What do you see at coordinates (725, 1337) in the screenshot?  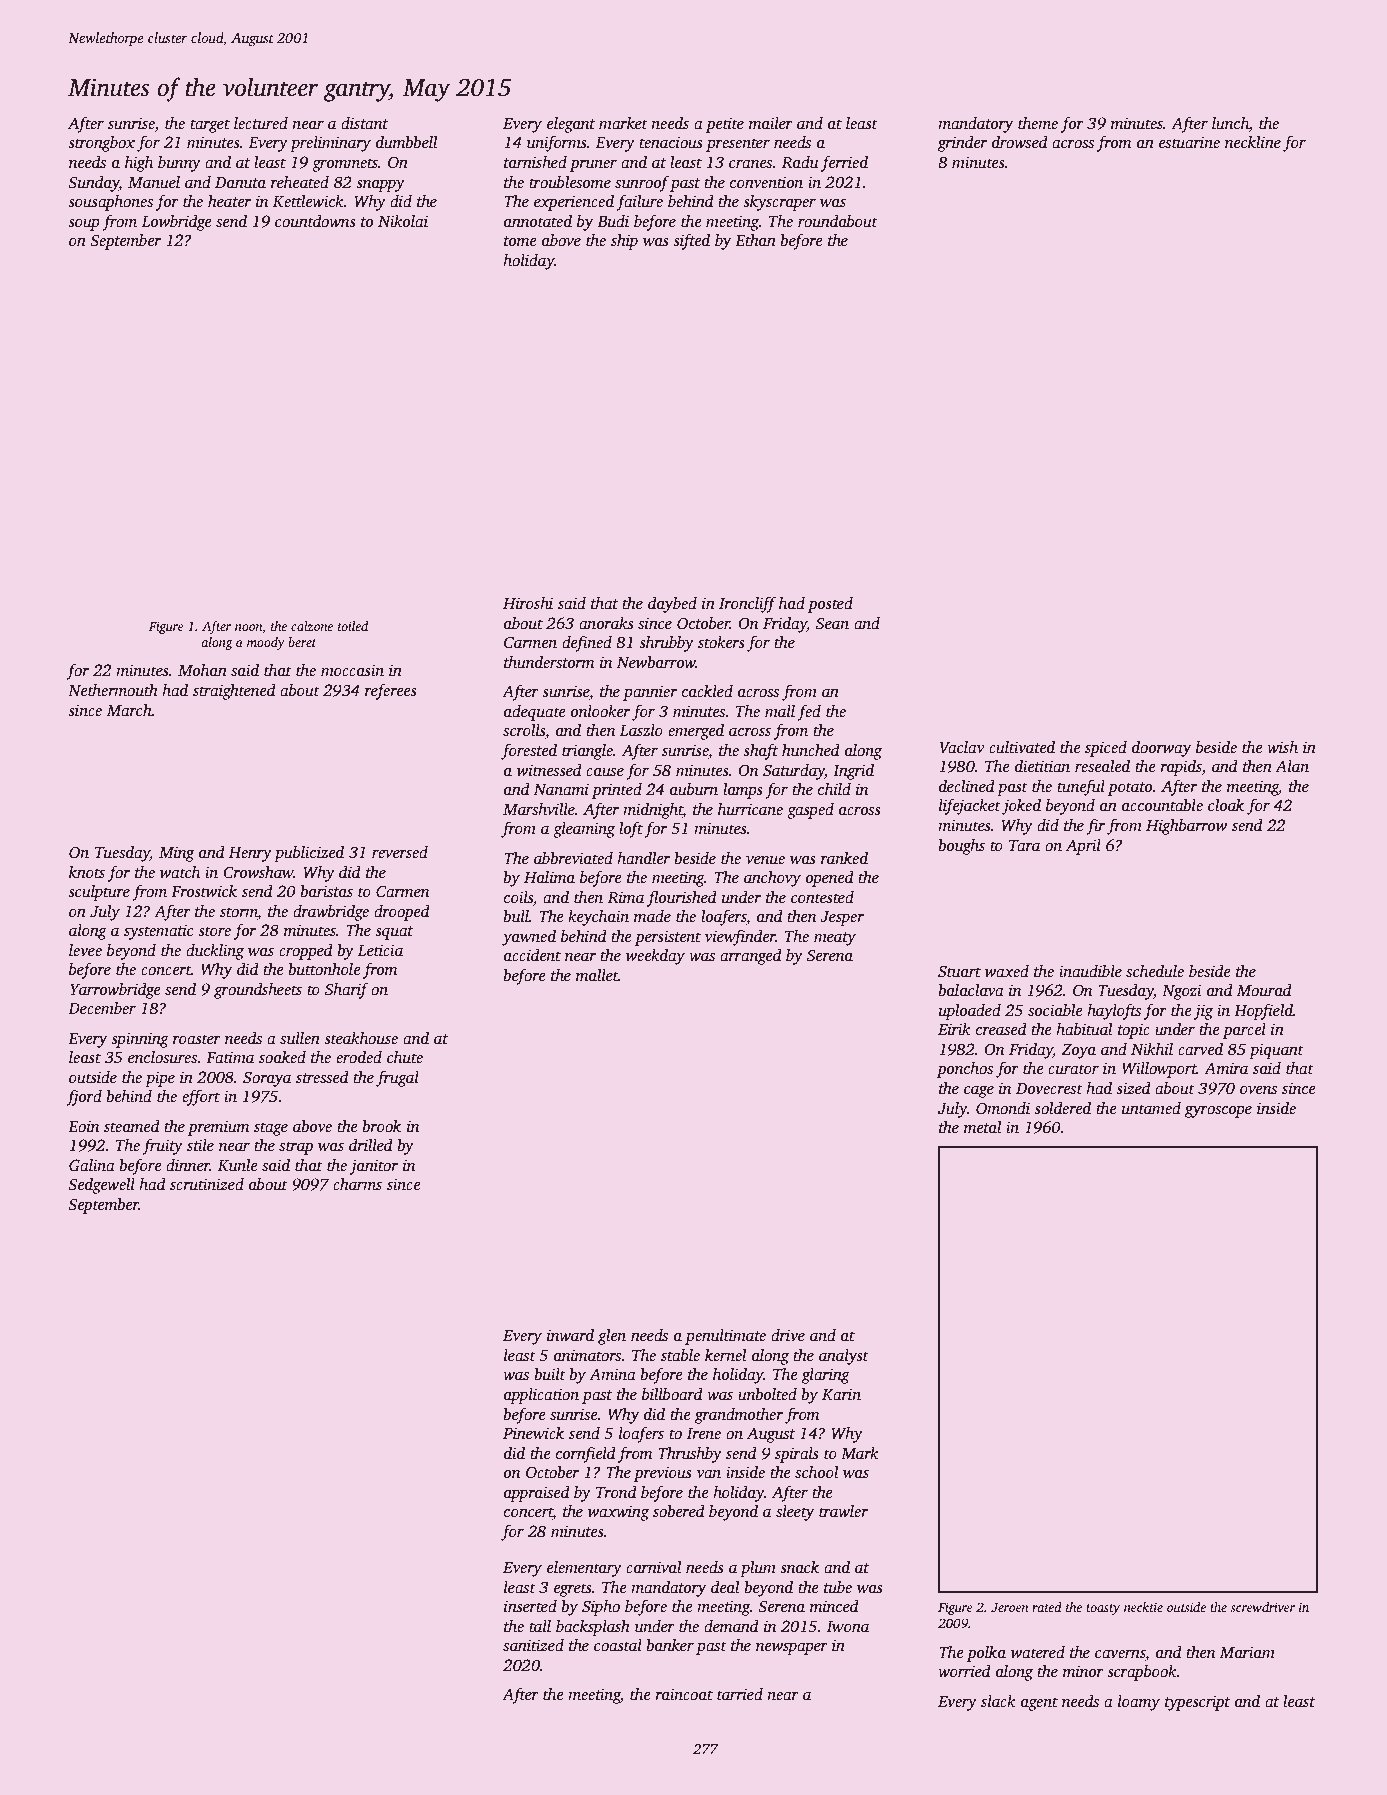 I see `penultimate` at bounding box center [725, 1337].
